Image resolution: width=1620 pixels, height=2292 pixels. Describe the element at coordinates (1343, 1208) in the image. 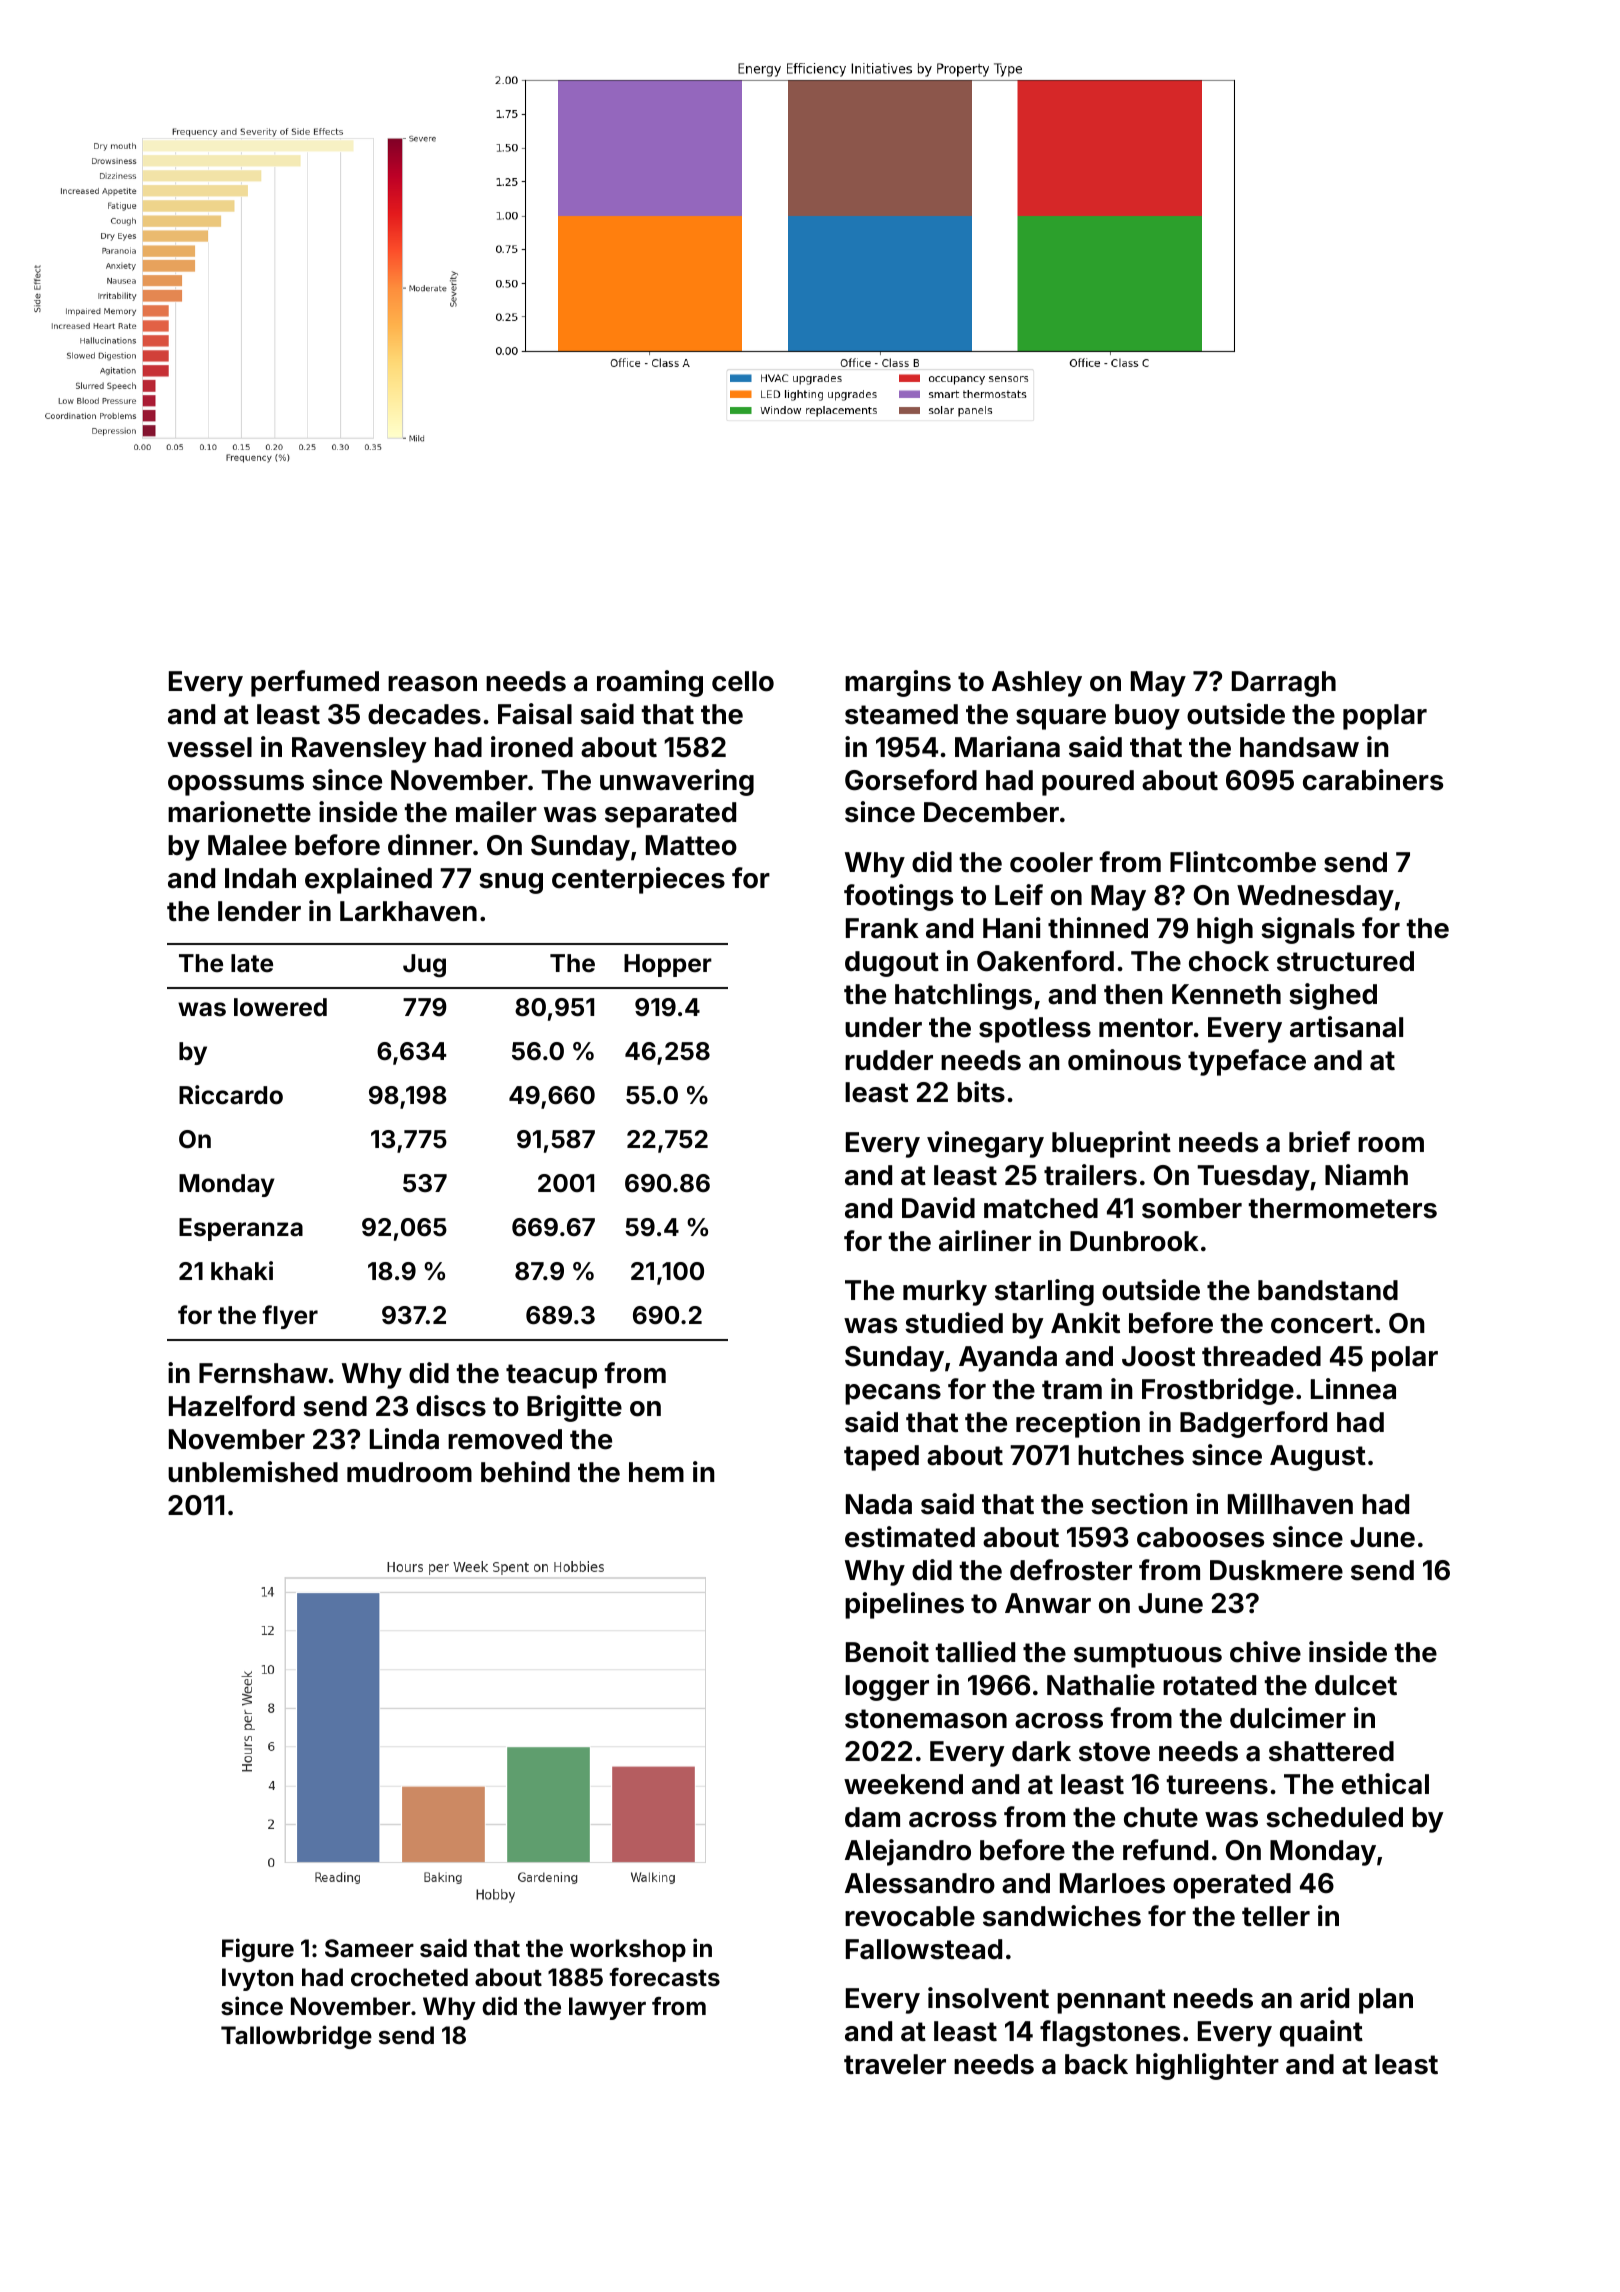

I see `thermometers` at that location.
